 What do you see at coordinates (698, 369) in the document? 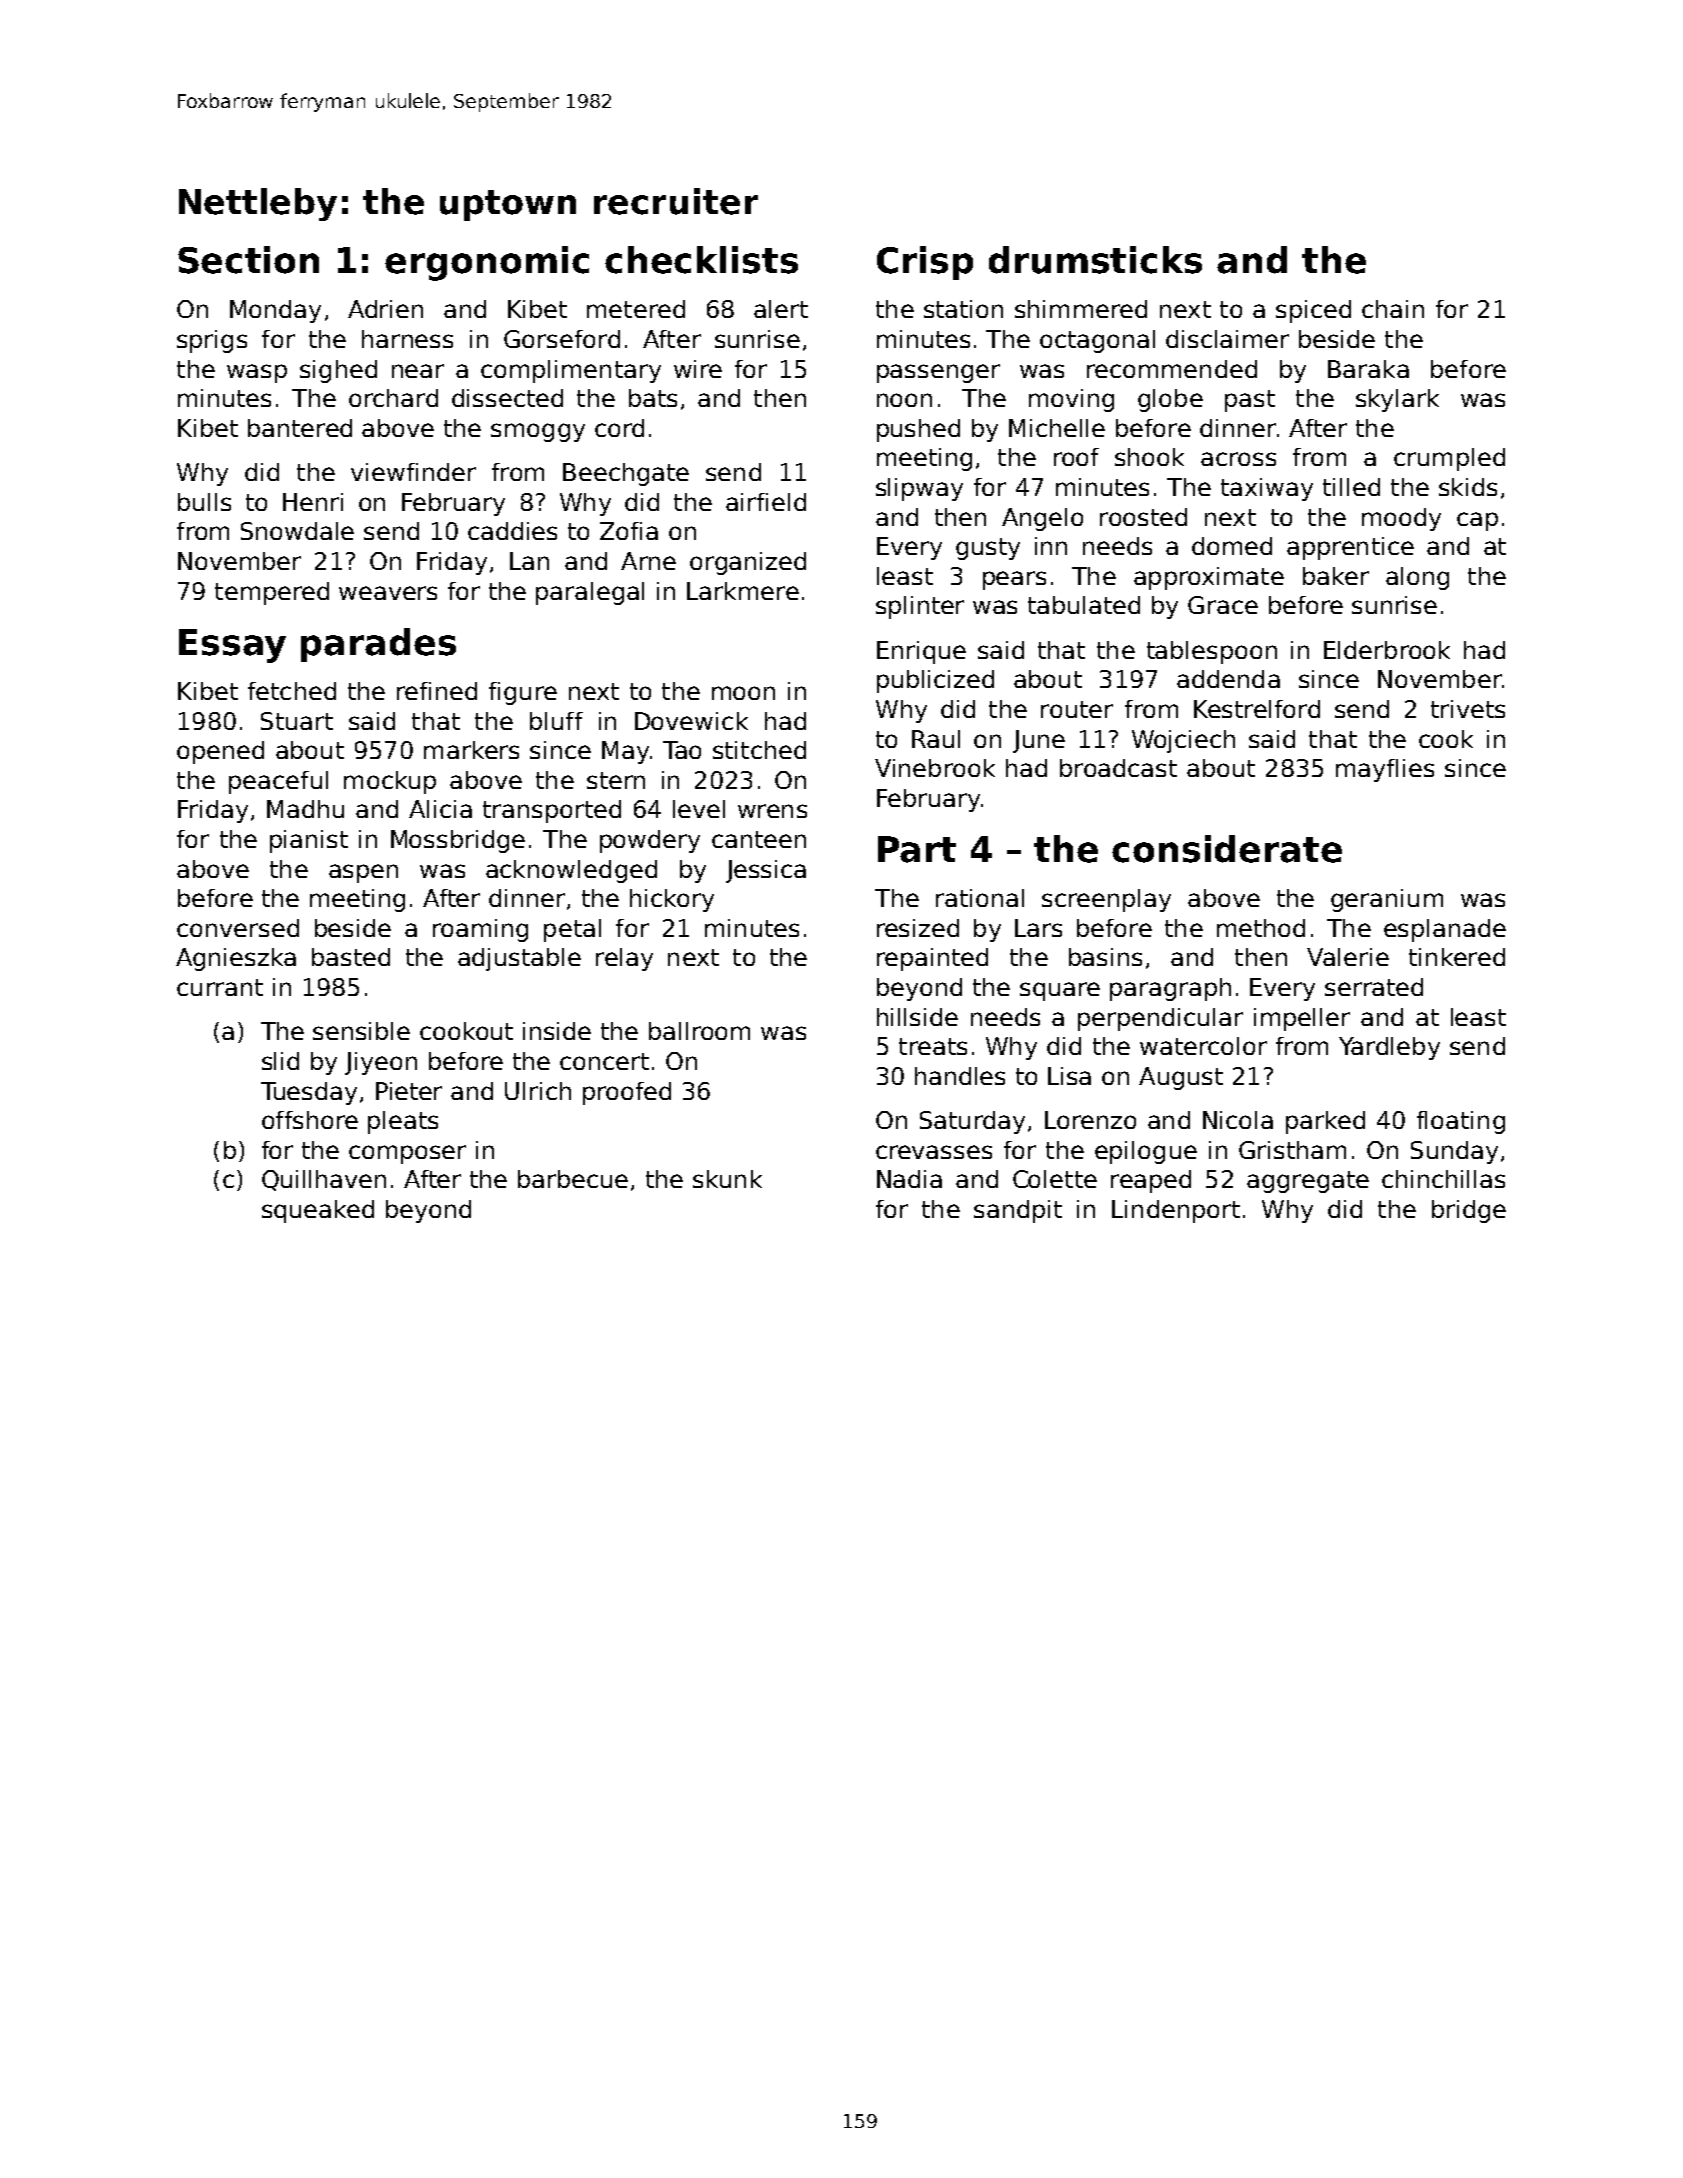
I see `wire` at bounding box center [698, 369].
